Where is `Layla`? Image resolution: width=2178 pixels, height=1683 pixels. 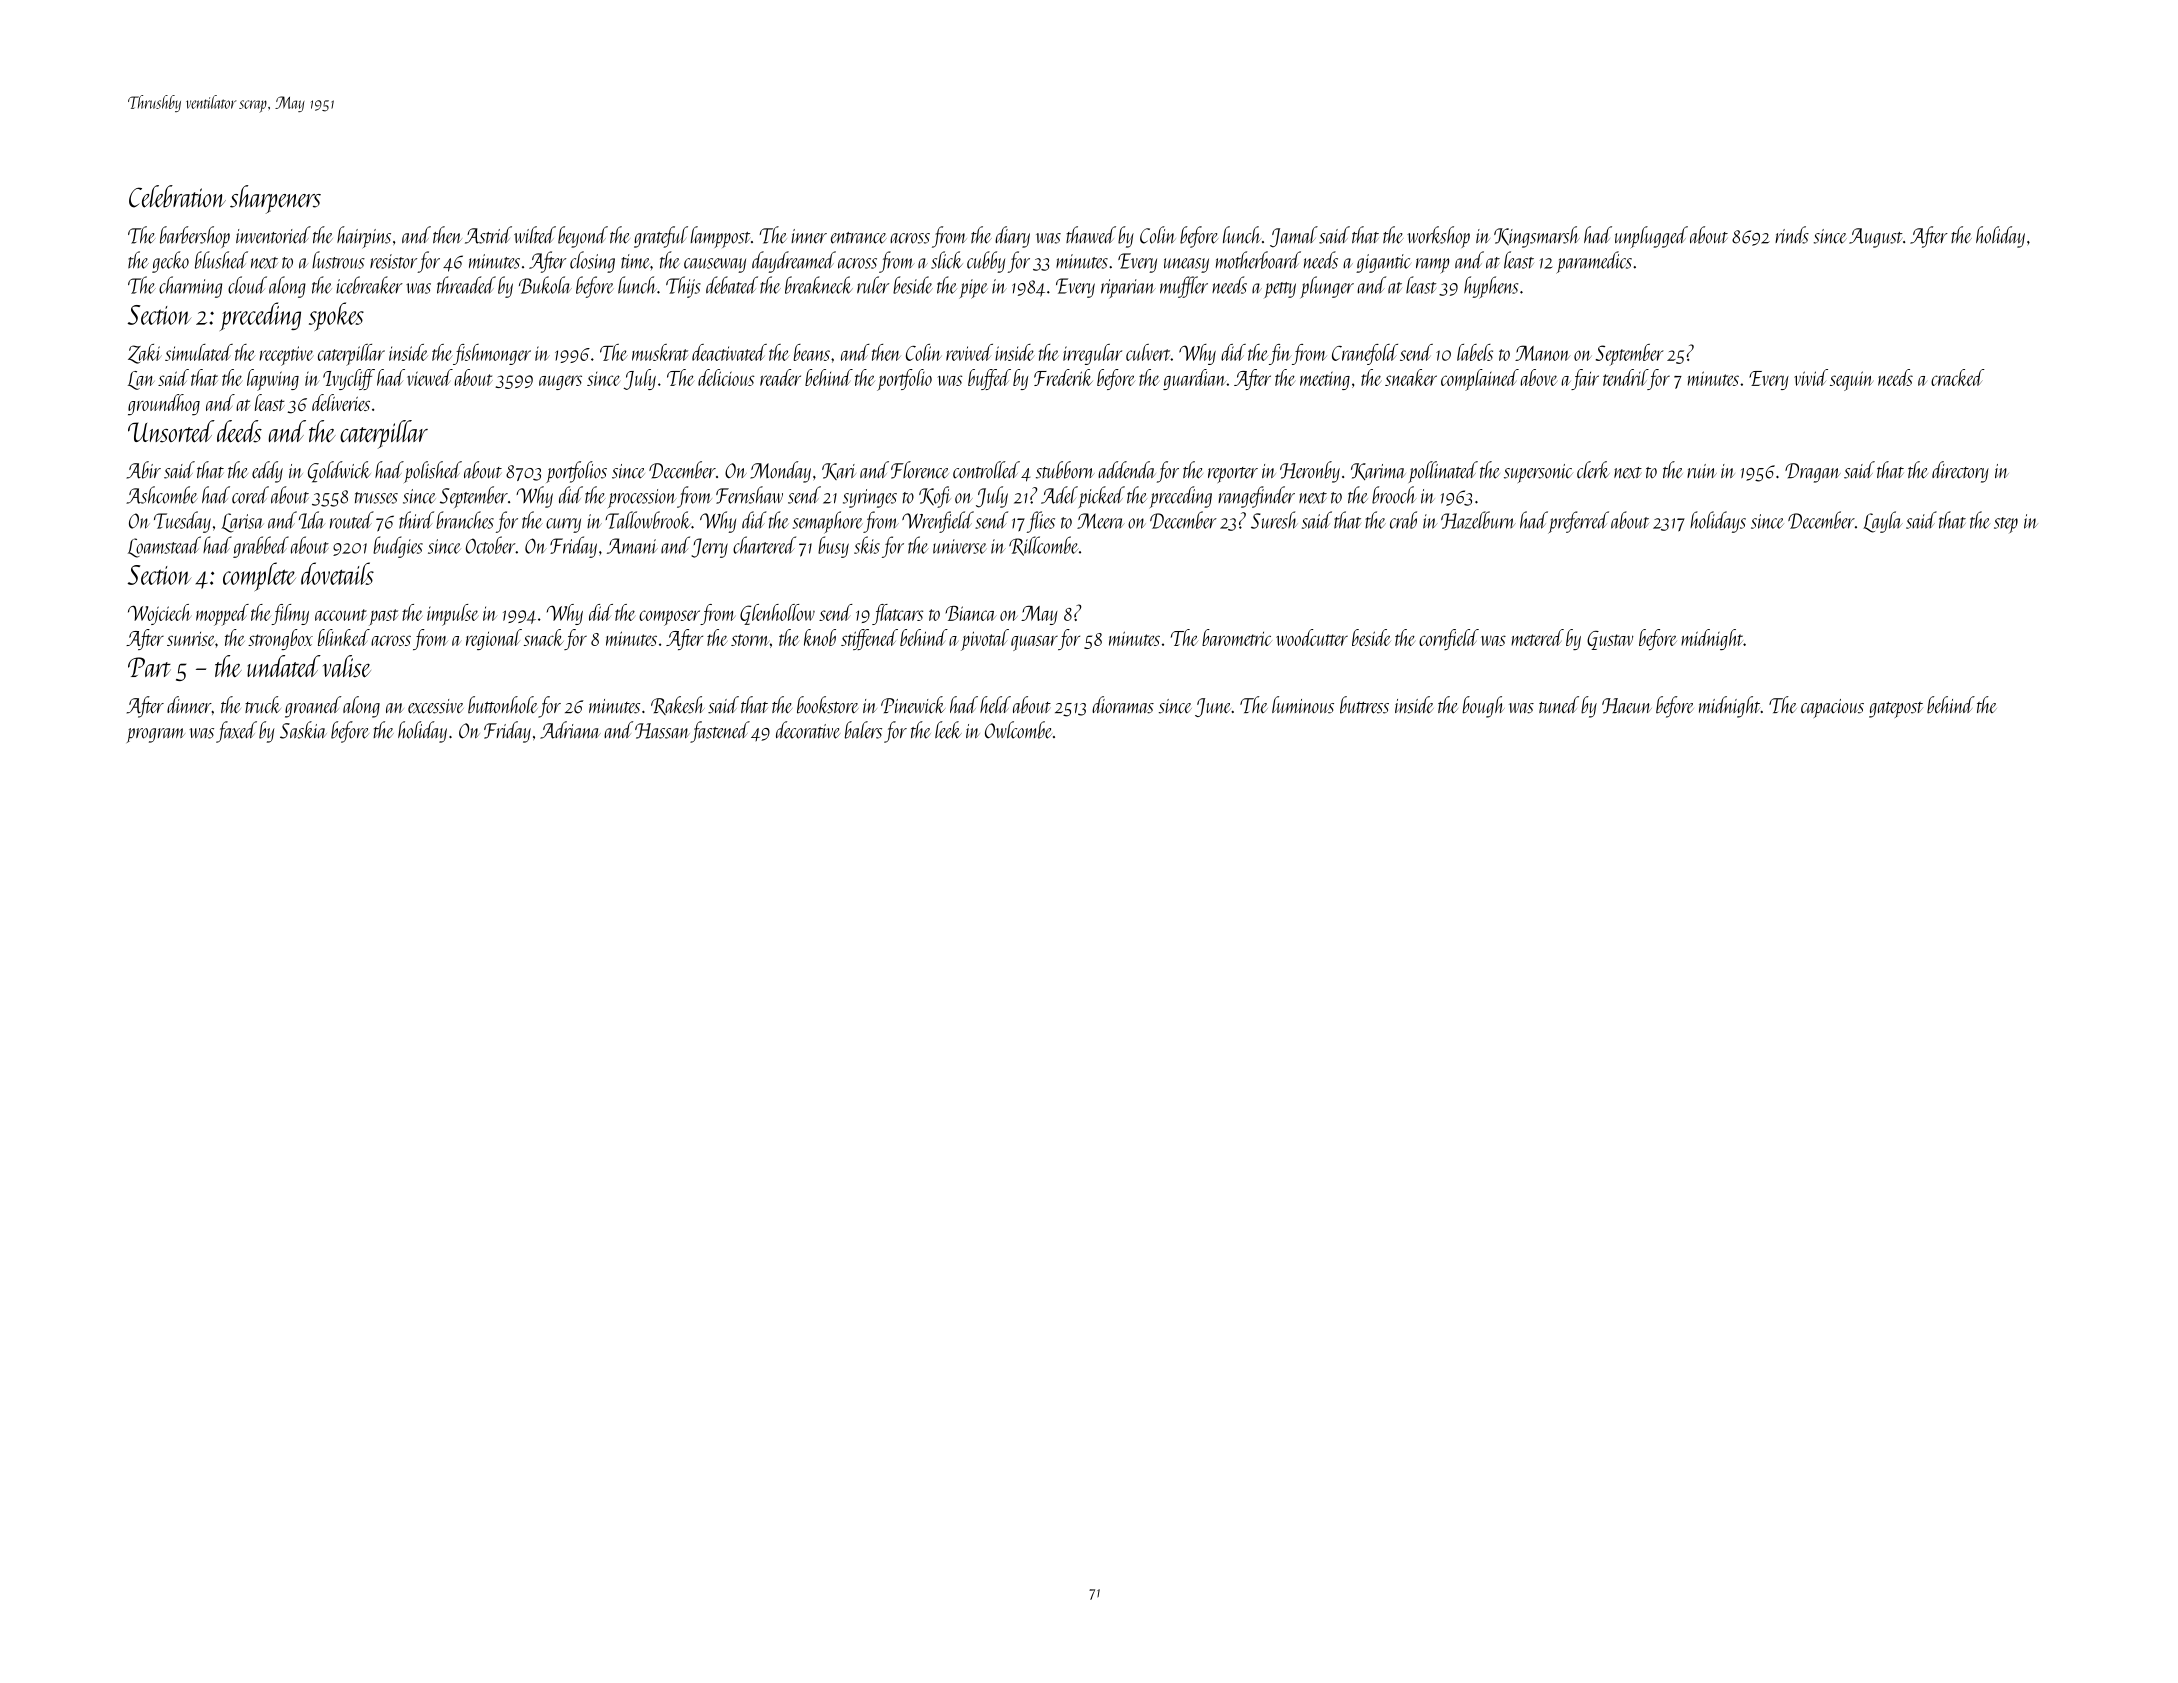
Layla is located at coordinates (1883, 522).
